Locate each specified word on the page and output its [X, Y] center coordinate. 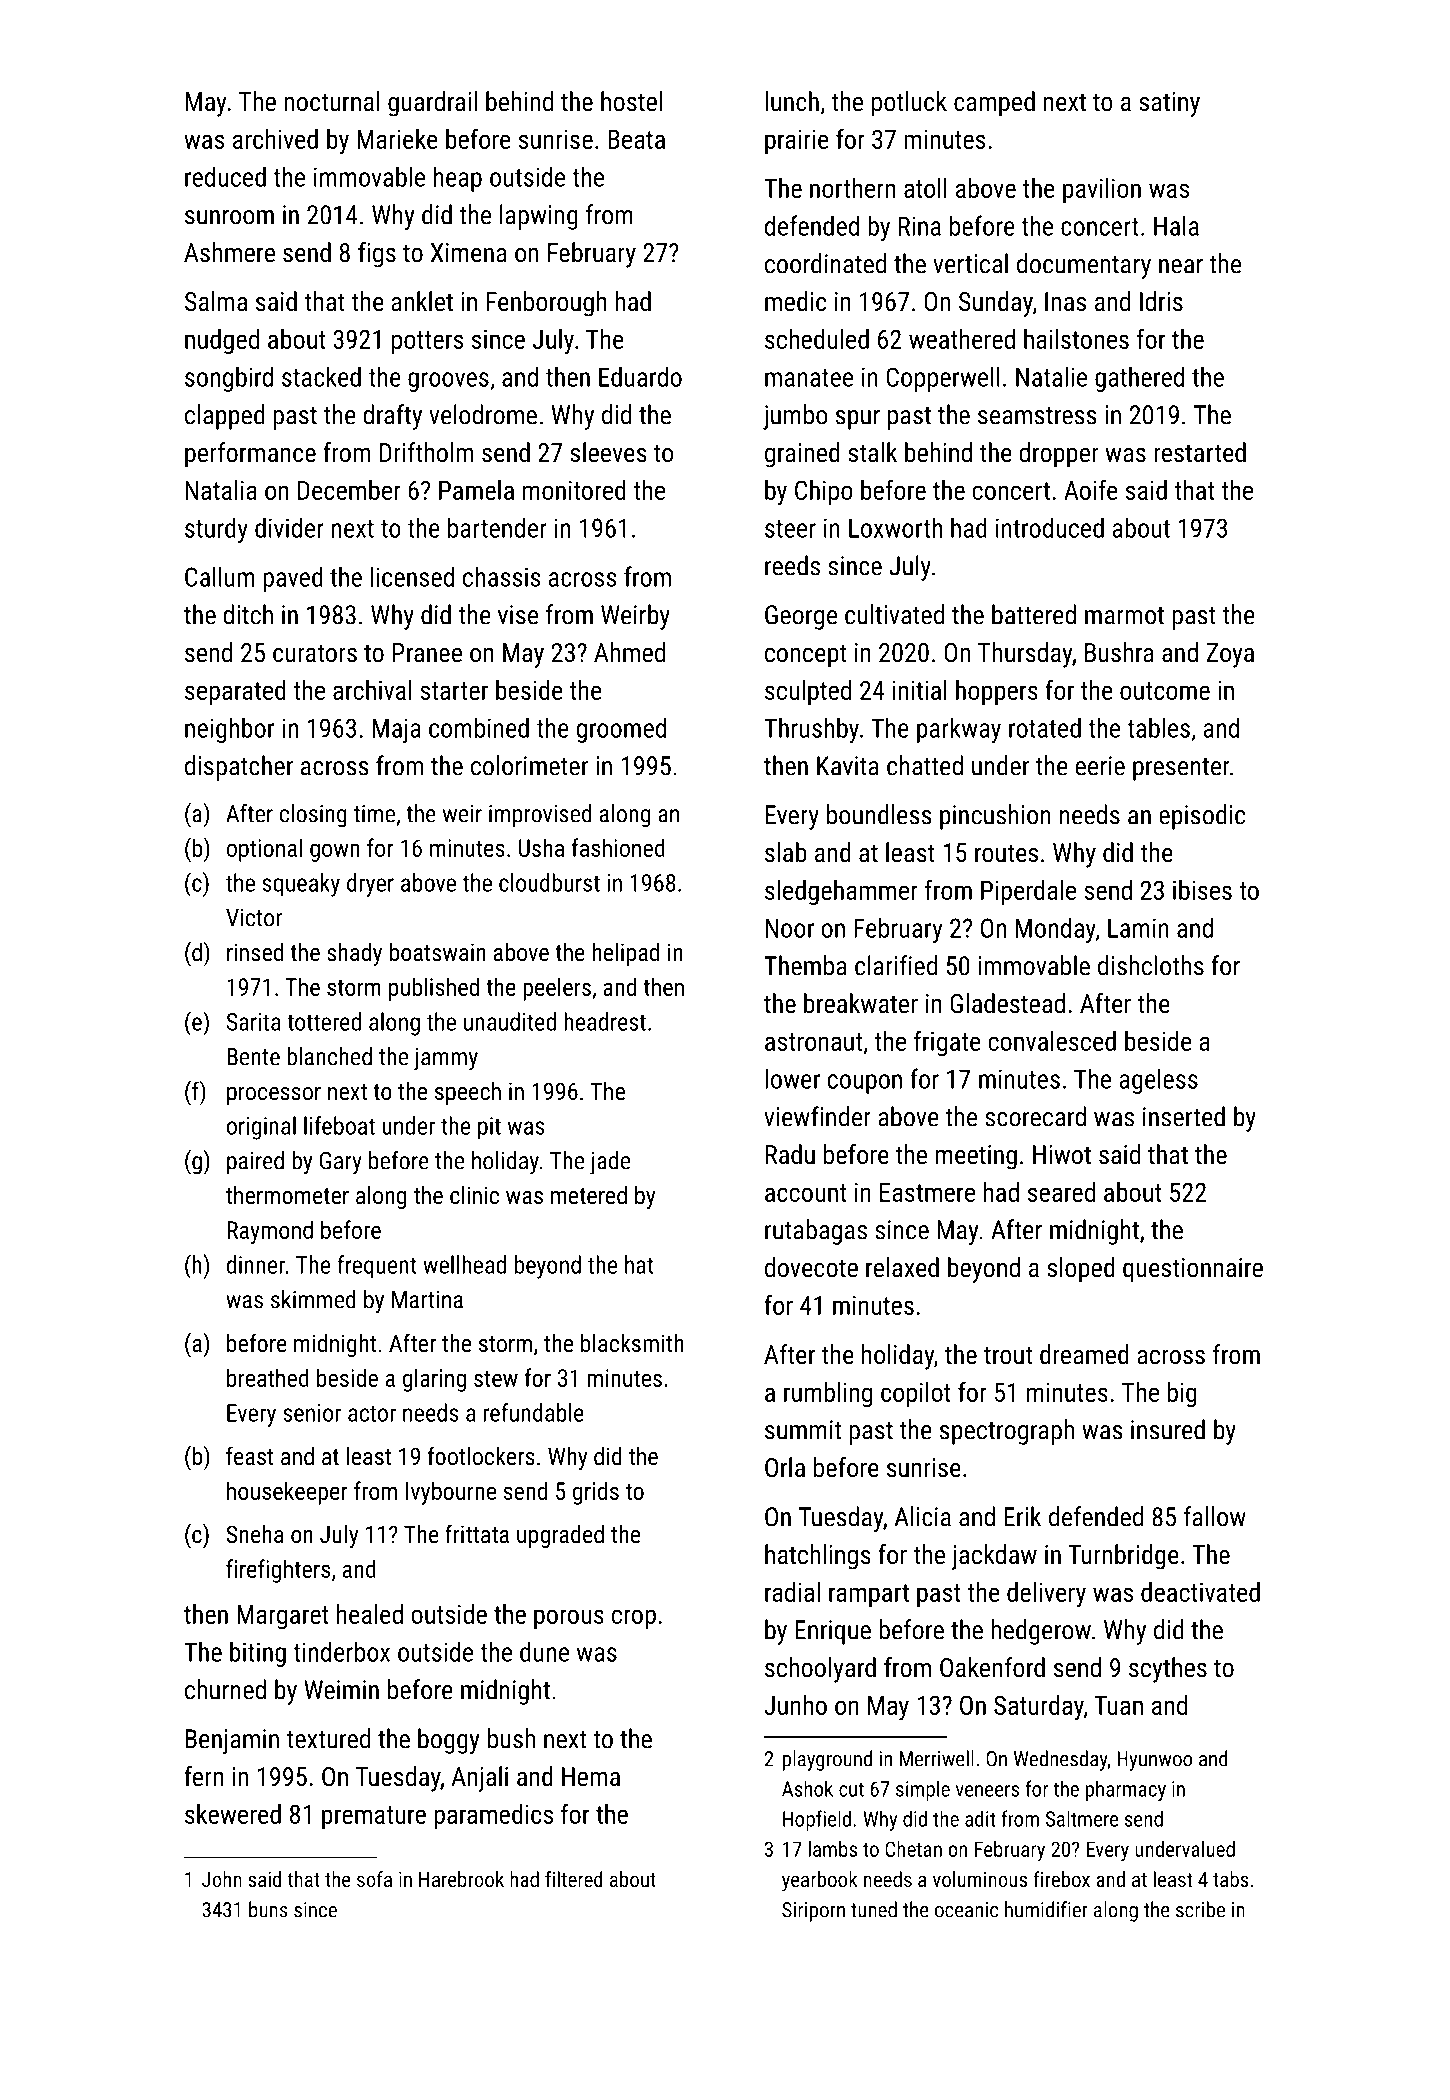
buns [268, 1909]
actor [372, 1413]
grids [596, 1493]
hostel [631, 101]
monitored [574, 490]
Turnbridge [1123, 1557]
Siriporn [813, 1912]
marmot [1124, 616]
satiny [1169, 104]
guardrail [432, 104]
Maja [397, 730]
